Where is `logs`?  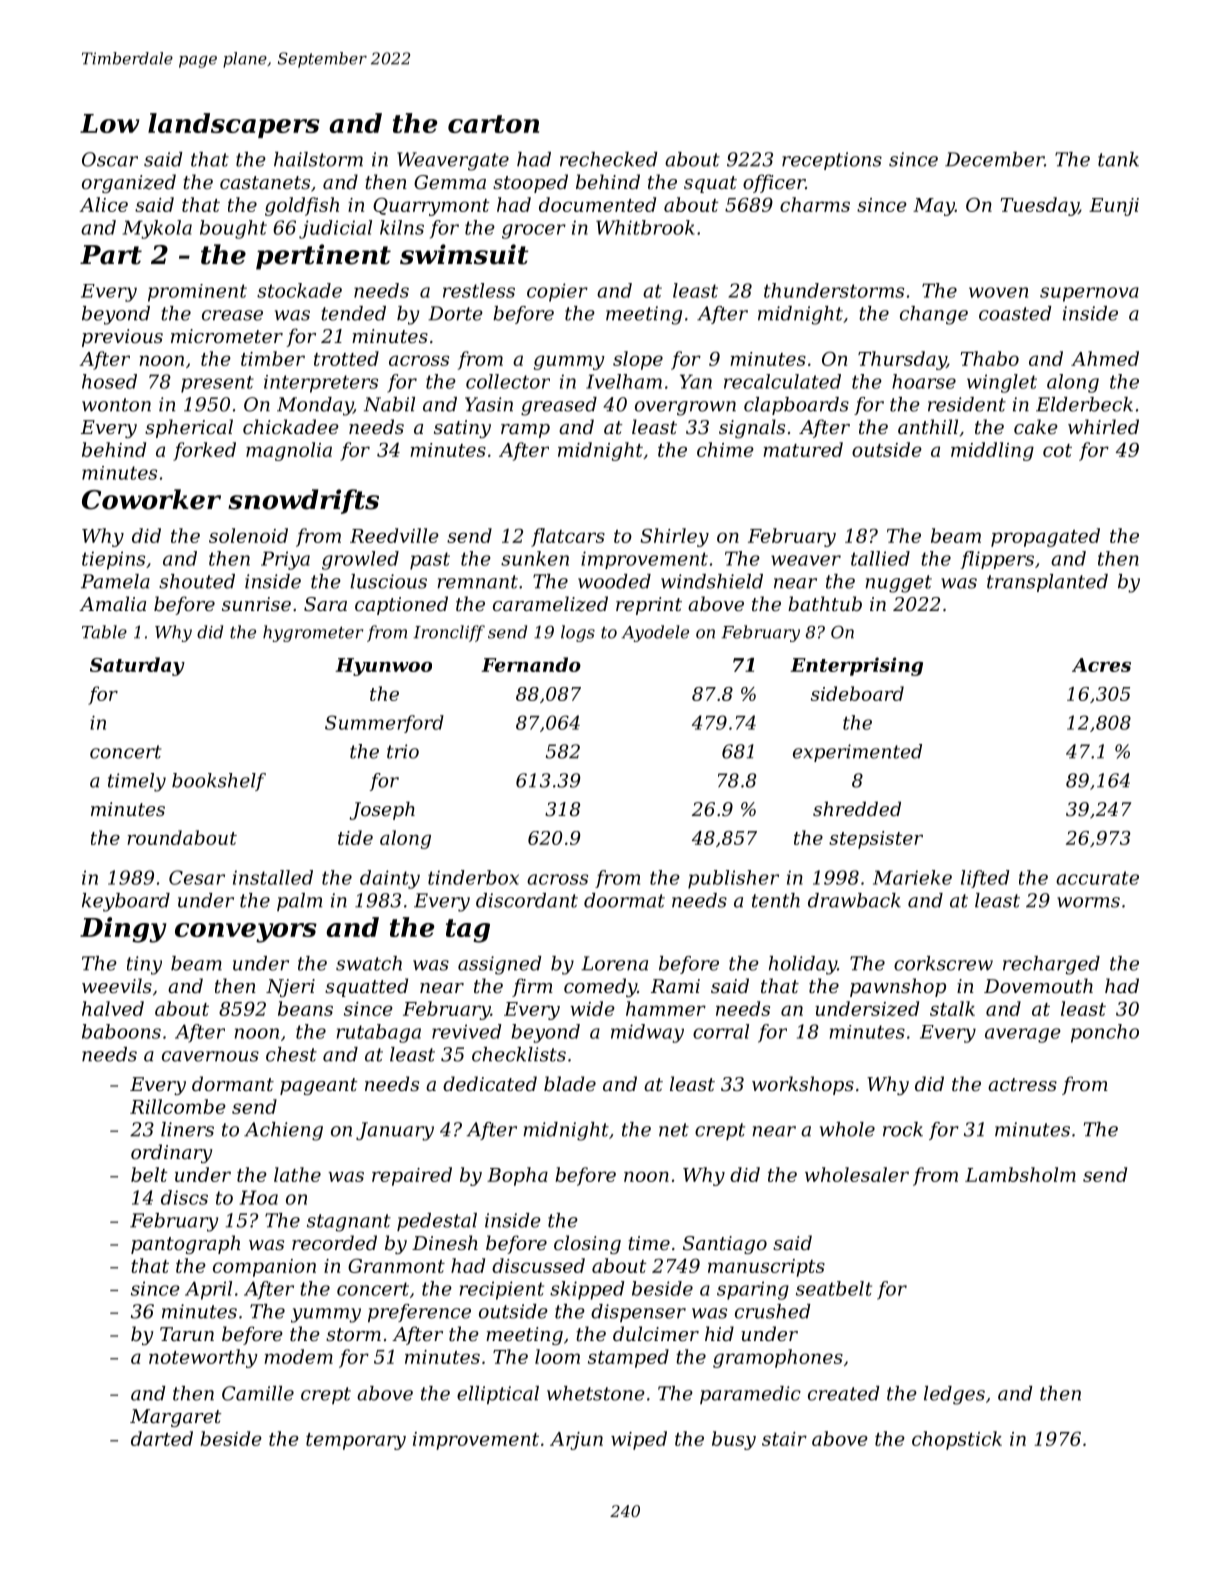 logs is located at coordinates (578, 633).
